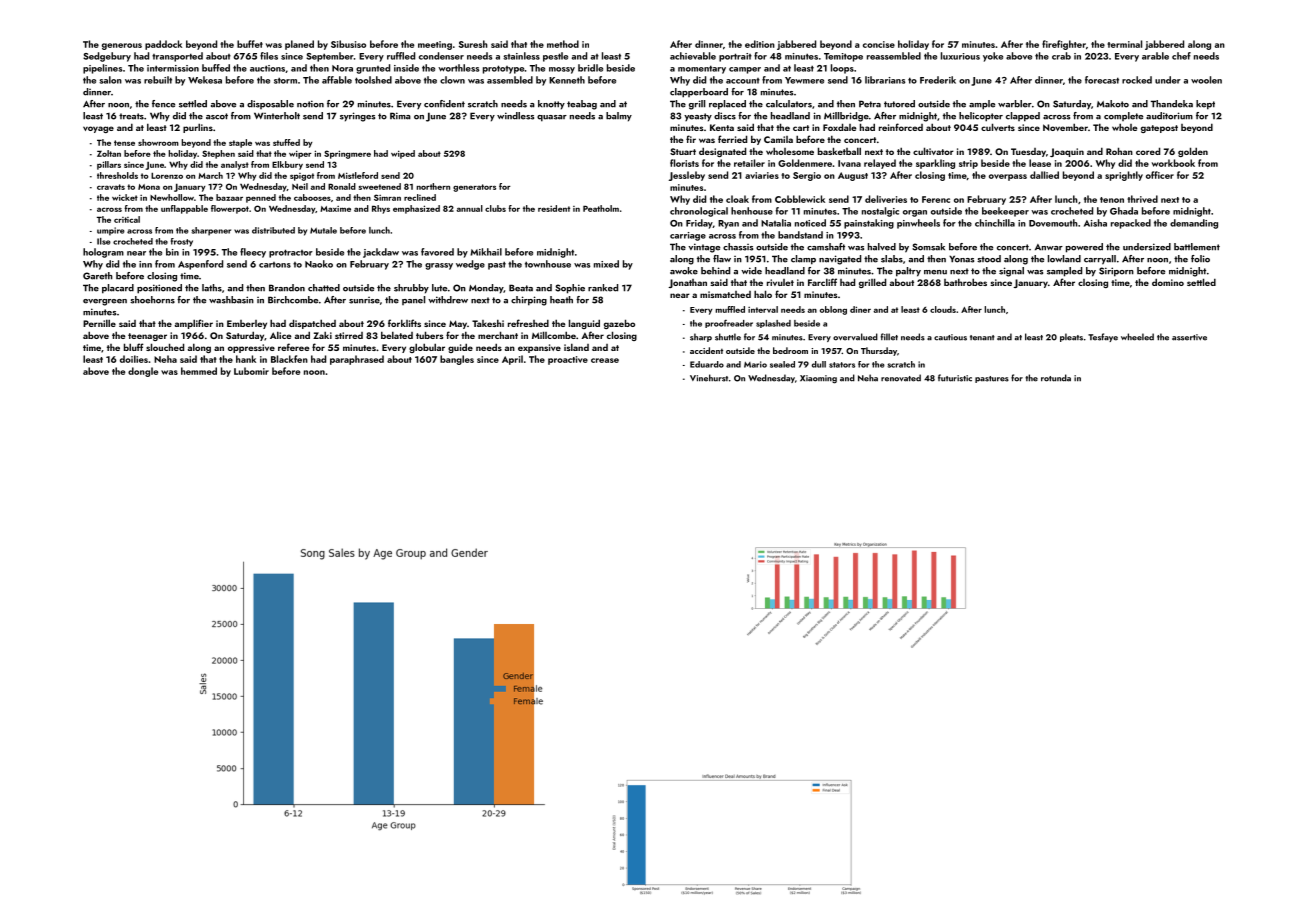 Image resolution: width=1308 pixels, height=924 pixels. Describe the element at coordinates (143, 372) in the document. I see `dongle` at that location.
